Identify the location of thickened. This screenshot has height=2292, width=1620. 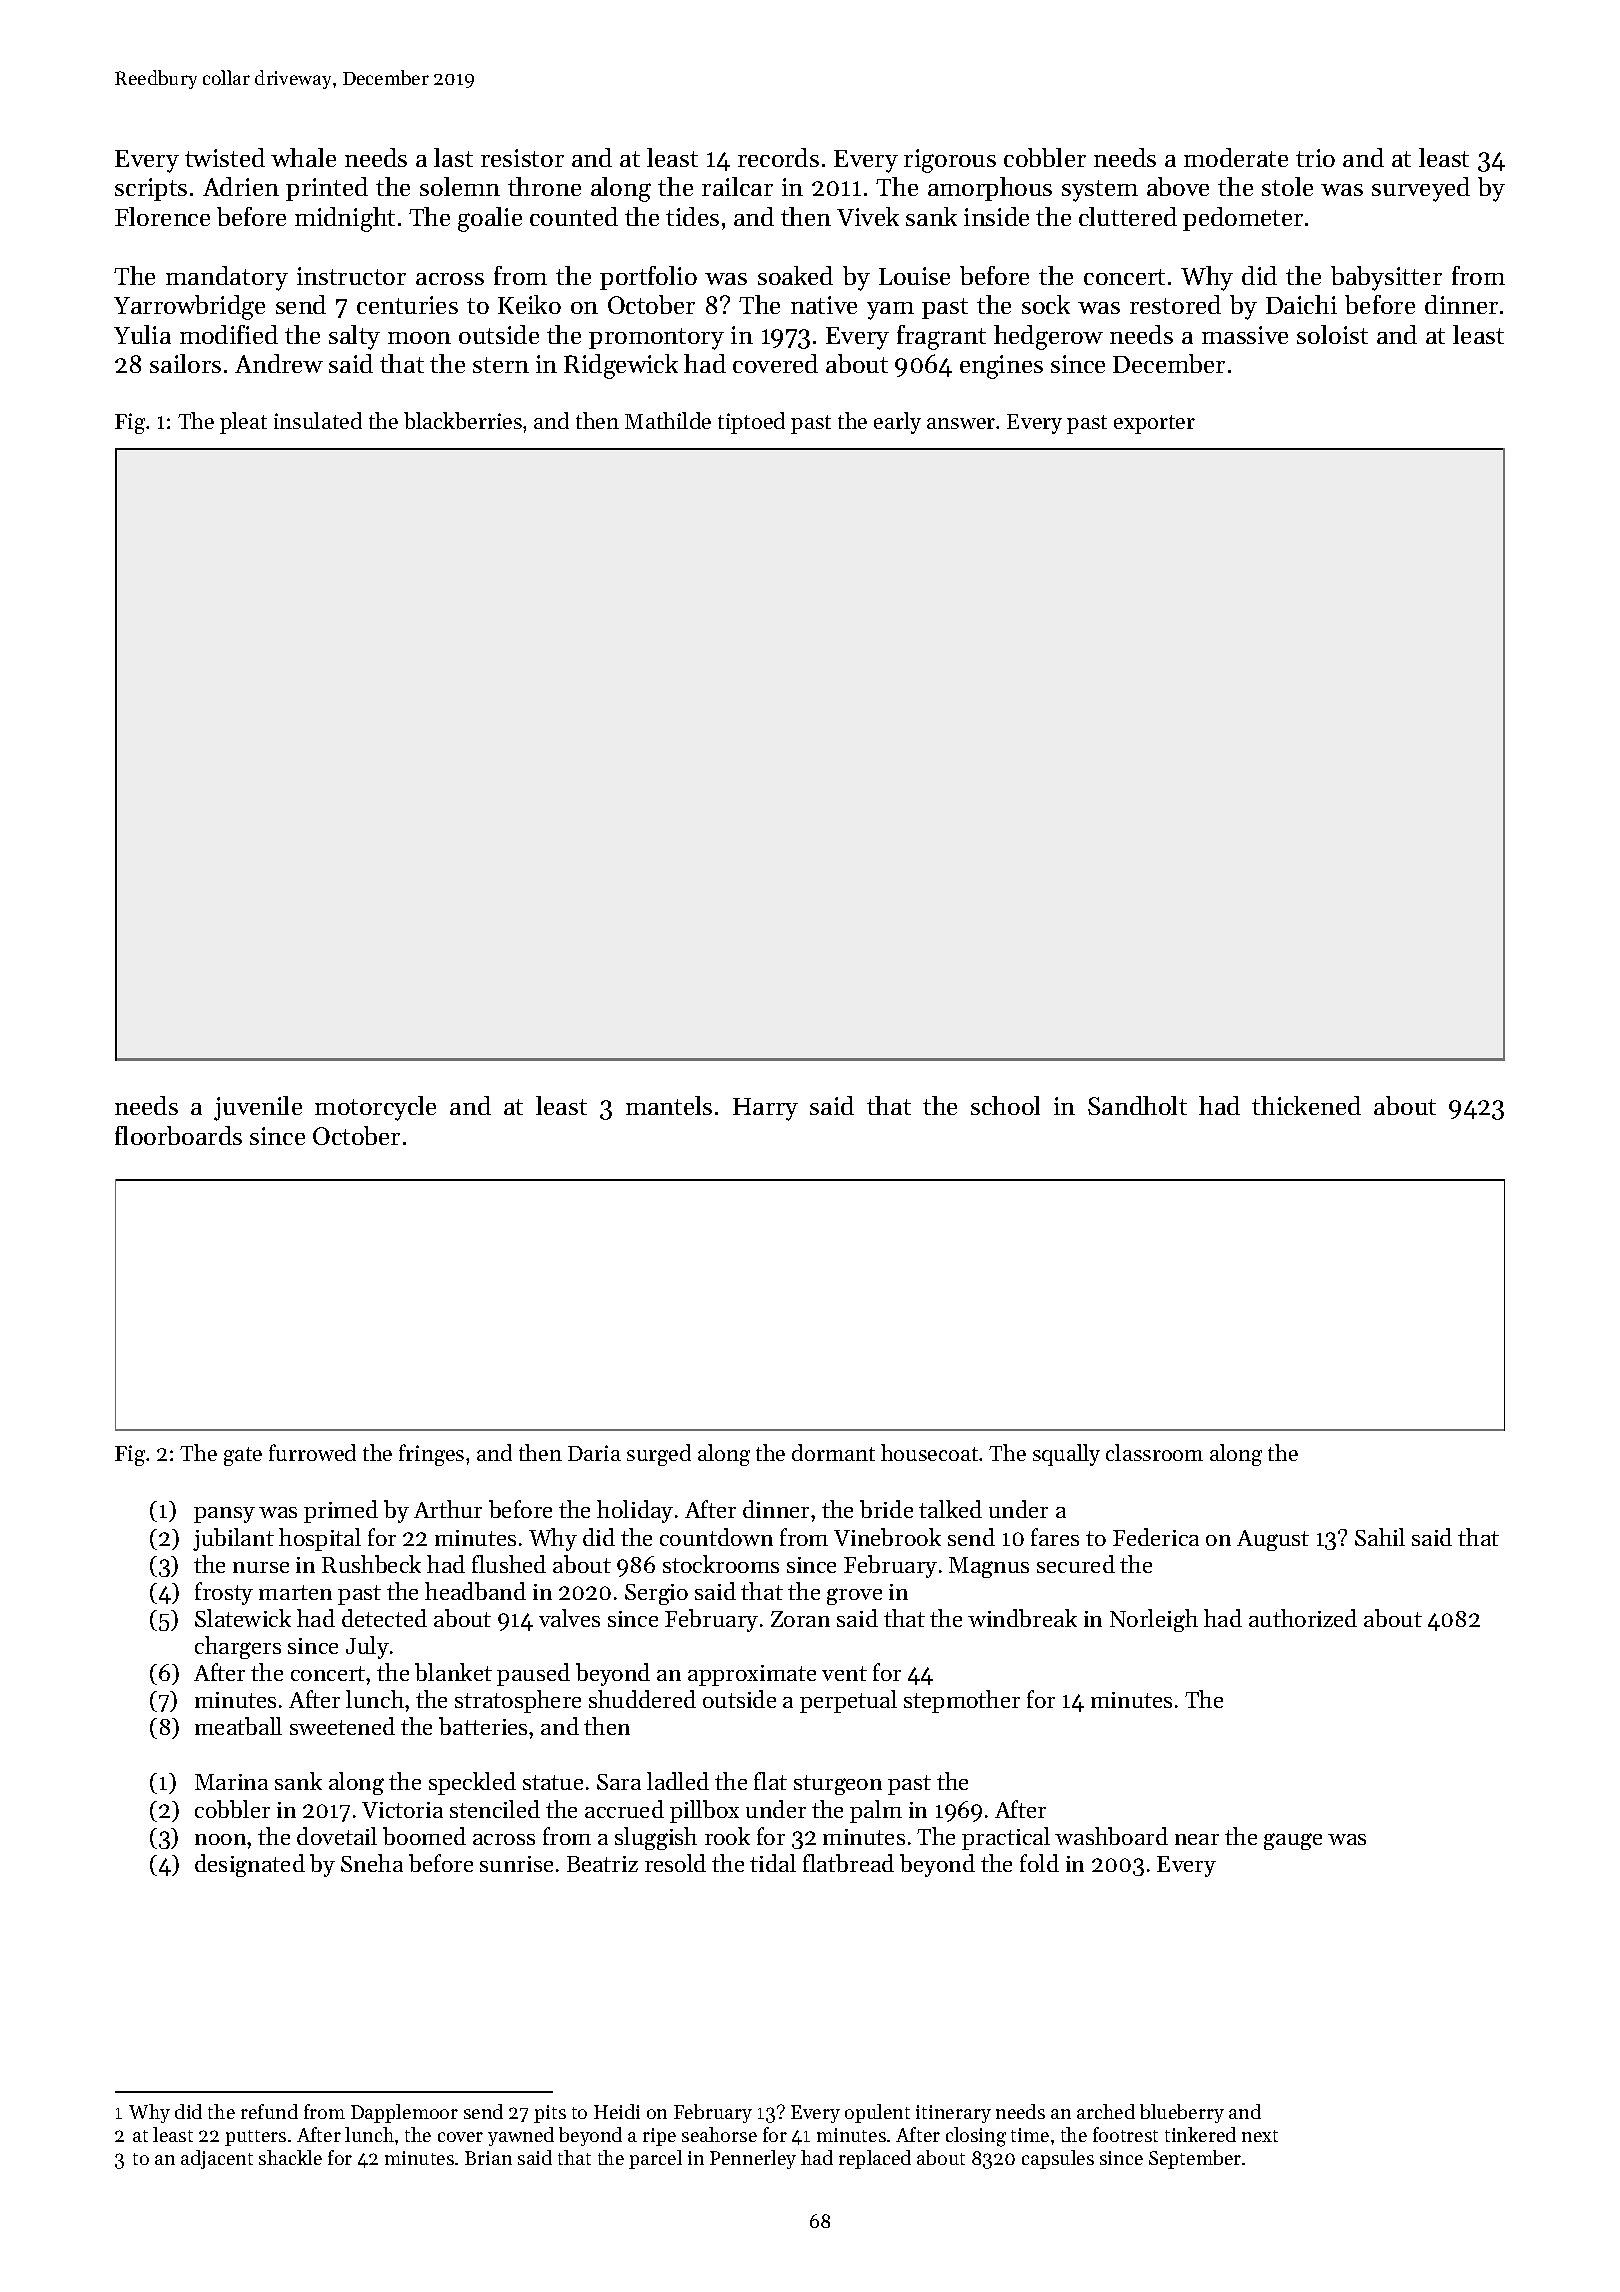
(1306, 1105).
